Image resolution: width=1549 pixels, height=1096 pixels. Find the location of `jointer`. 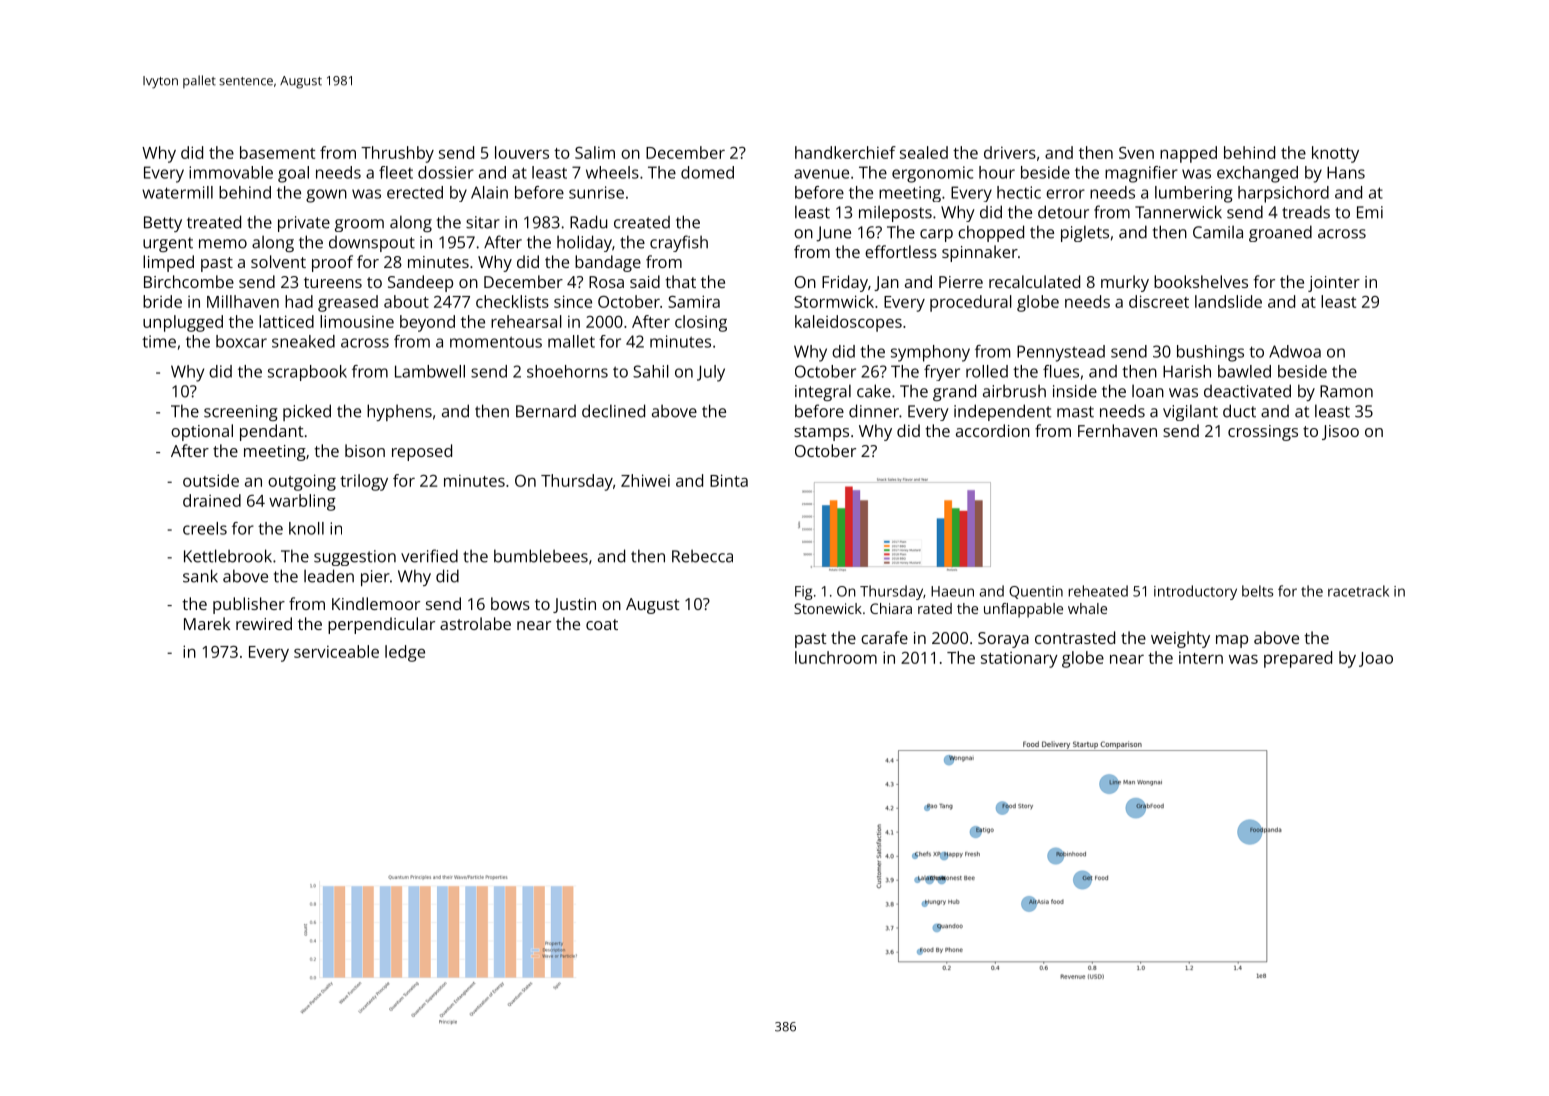

jointer is located at coordinates (1334, 284).
